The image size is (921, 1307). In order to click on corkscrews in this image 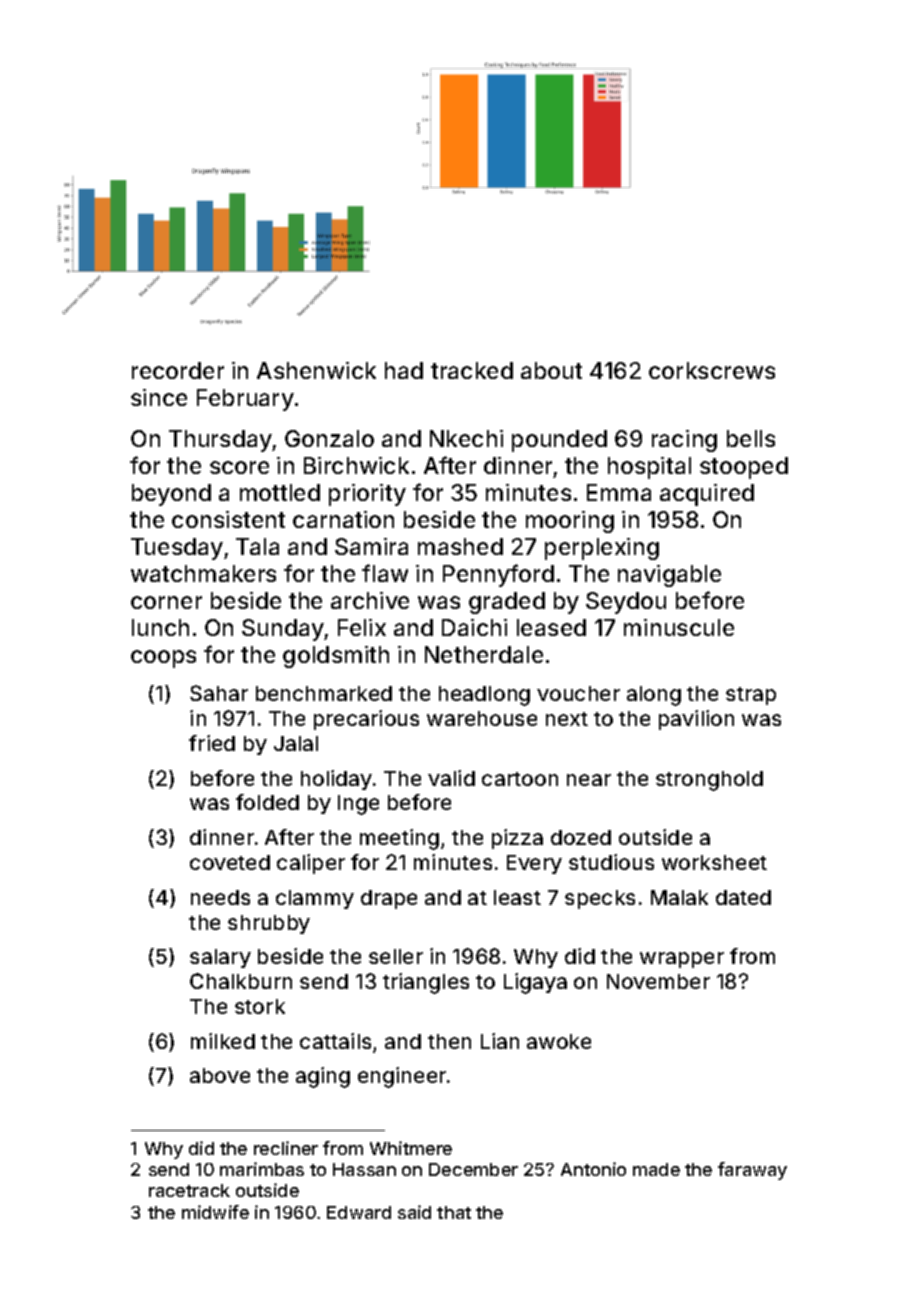, I will do `click(712, 370)`.
